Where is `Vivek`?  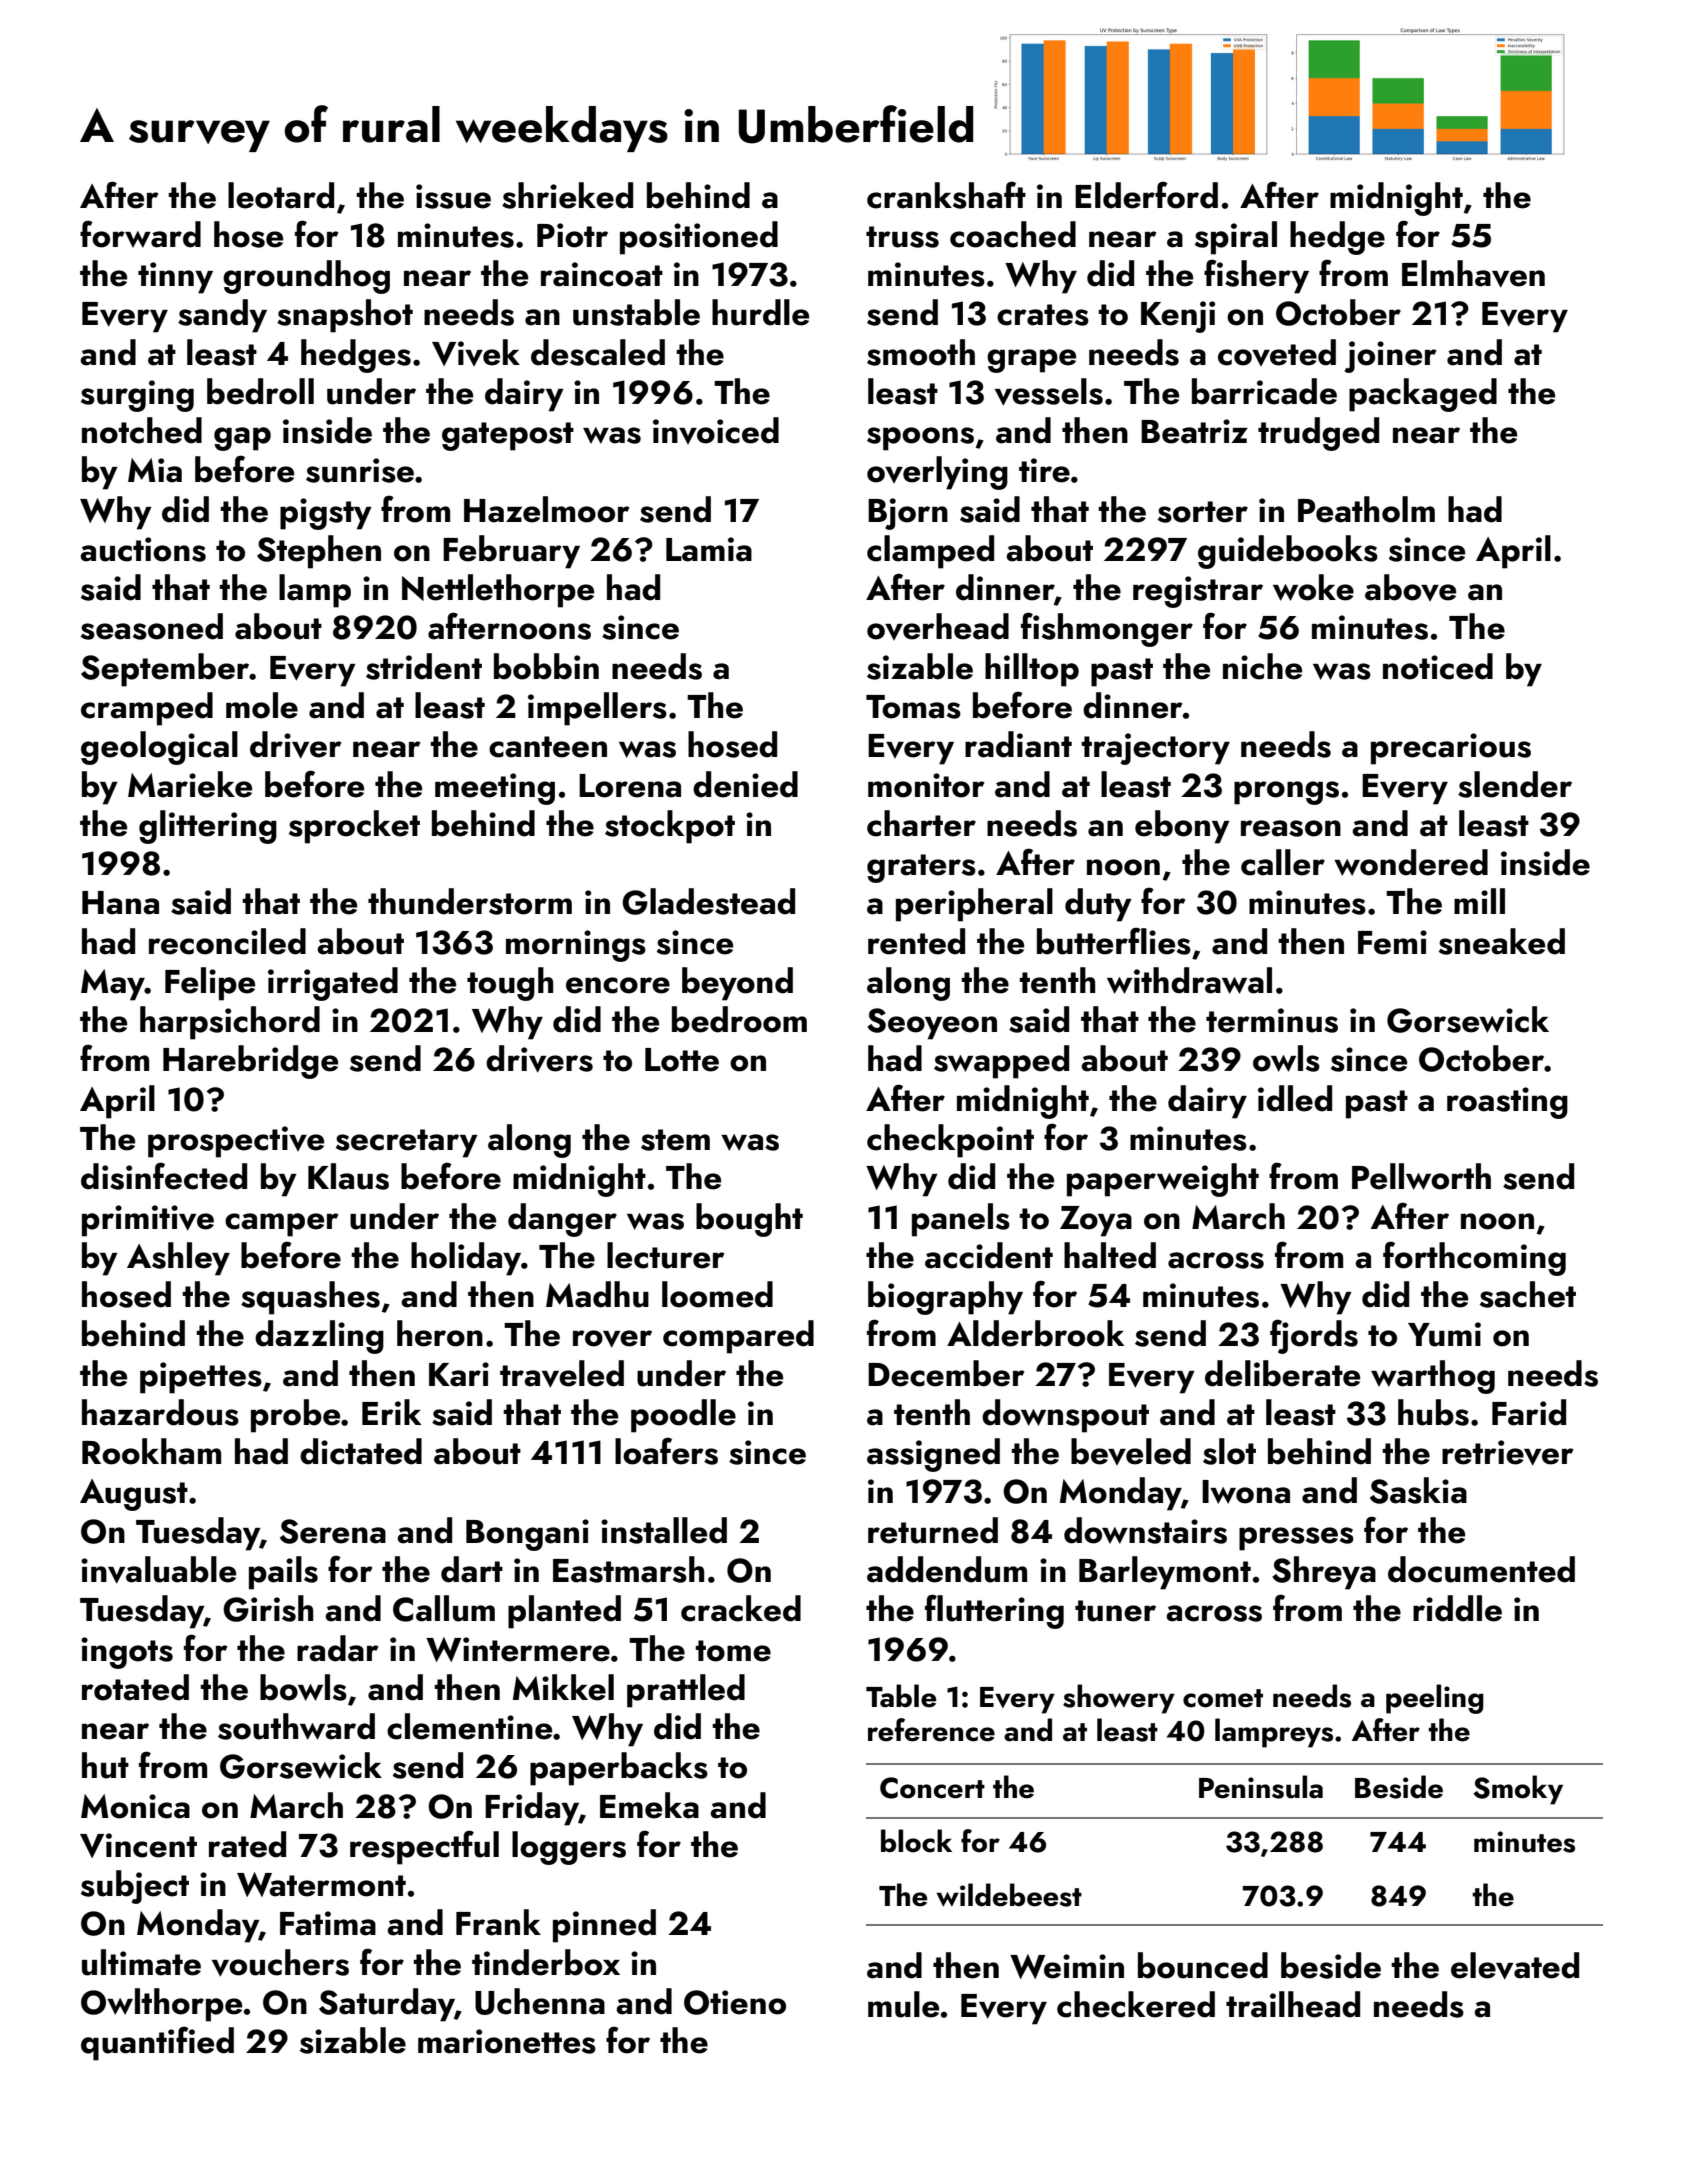 Vivek is located at coordinates (476, 352).
